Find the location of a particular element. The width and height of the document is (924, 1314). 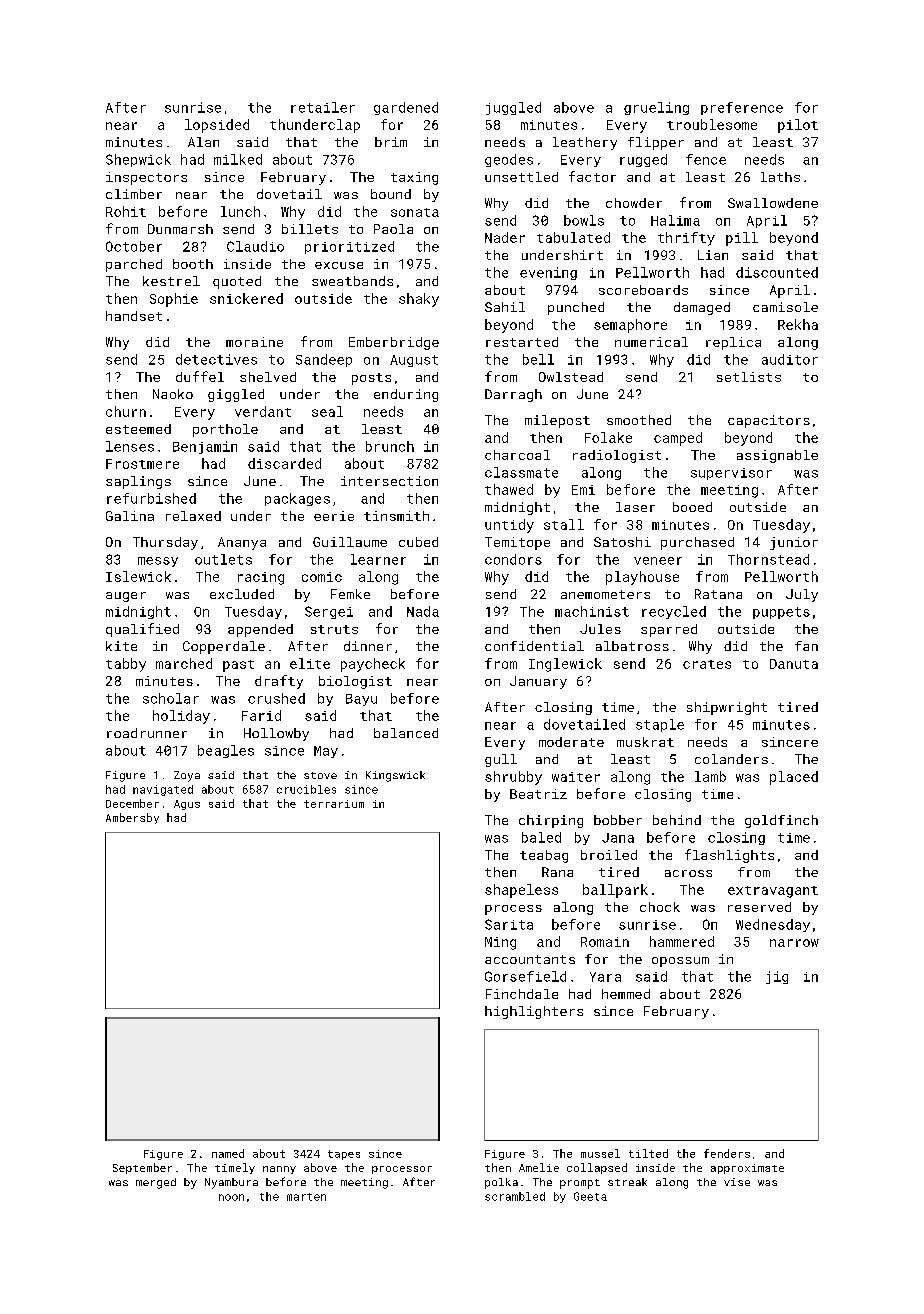

Nader is located at coordinates (505, 237).
